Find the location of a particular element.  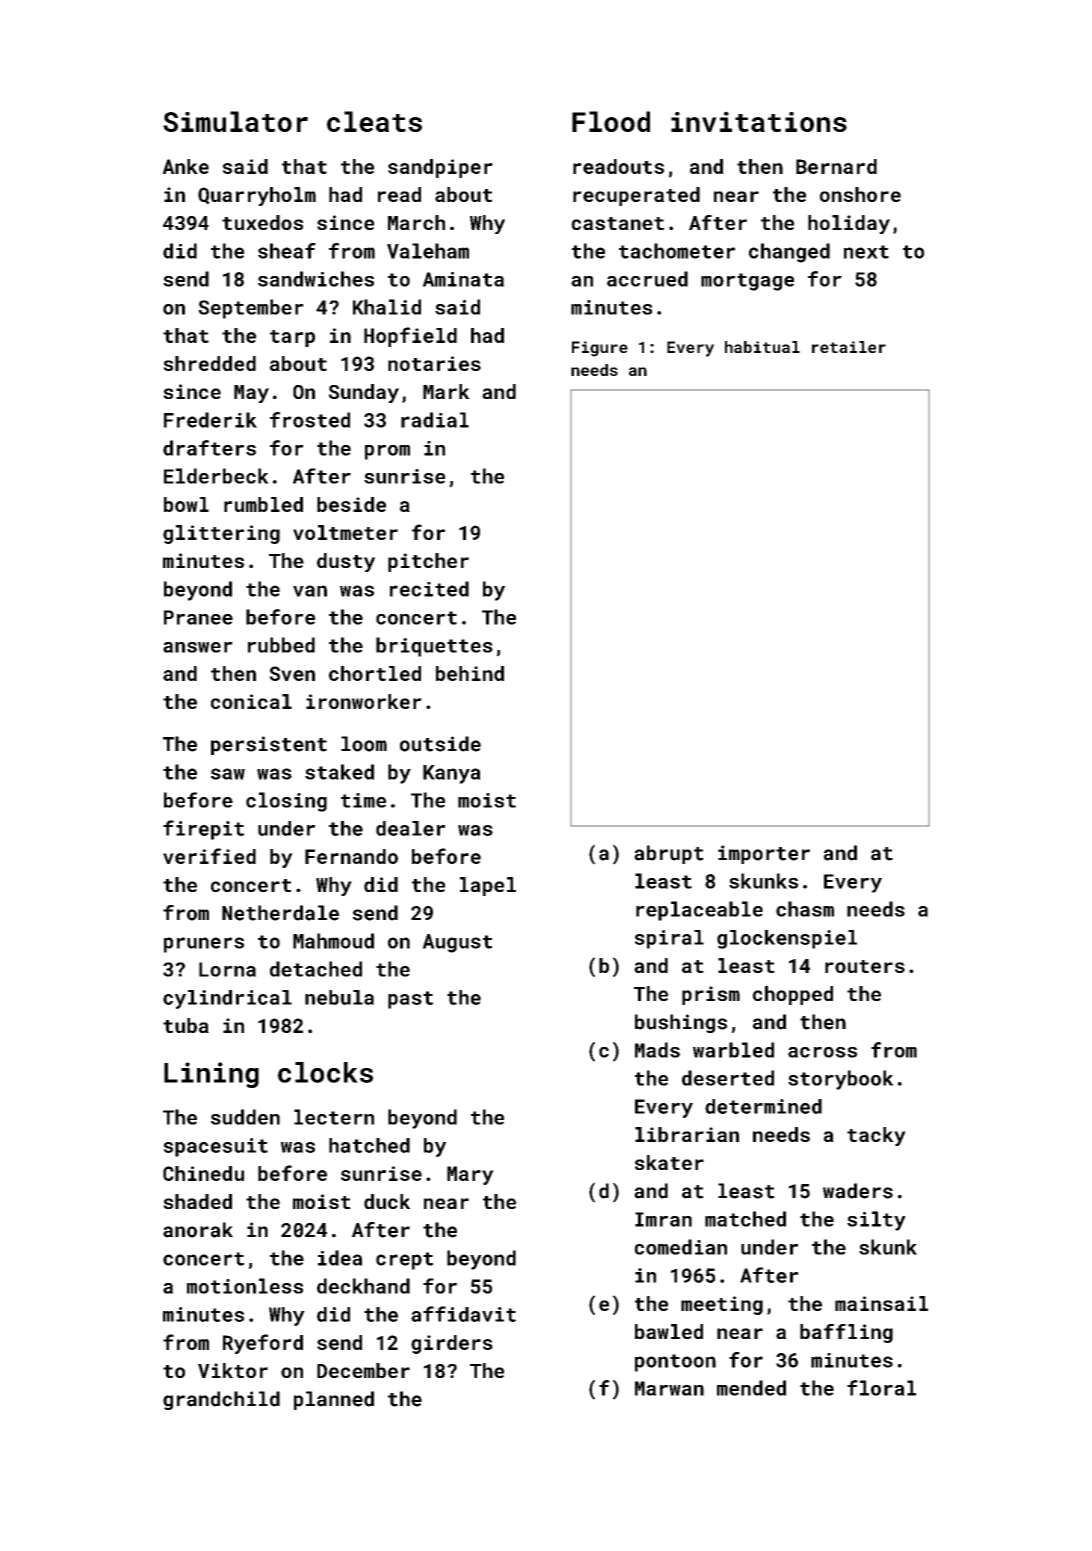

cleats is located at coordinates (374, 121).
